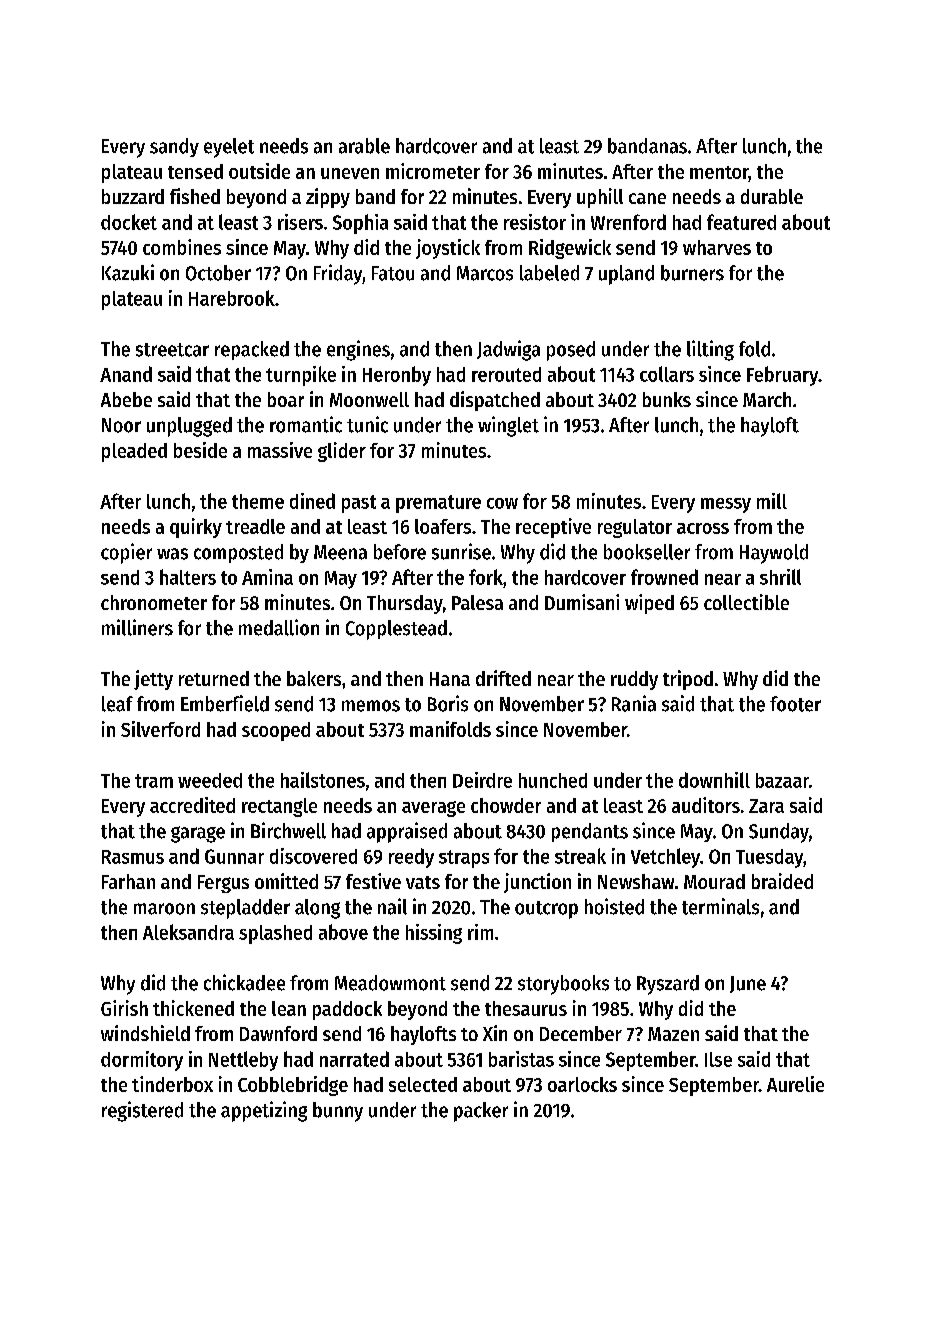 This screenshot has height=1321, width=931. Describe the element at coordinates (259, 171) in the screenshot. I see `outside` at that location.
